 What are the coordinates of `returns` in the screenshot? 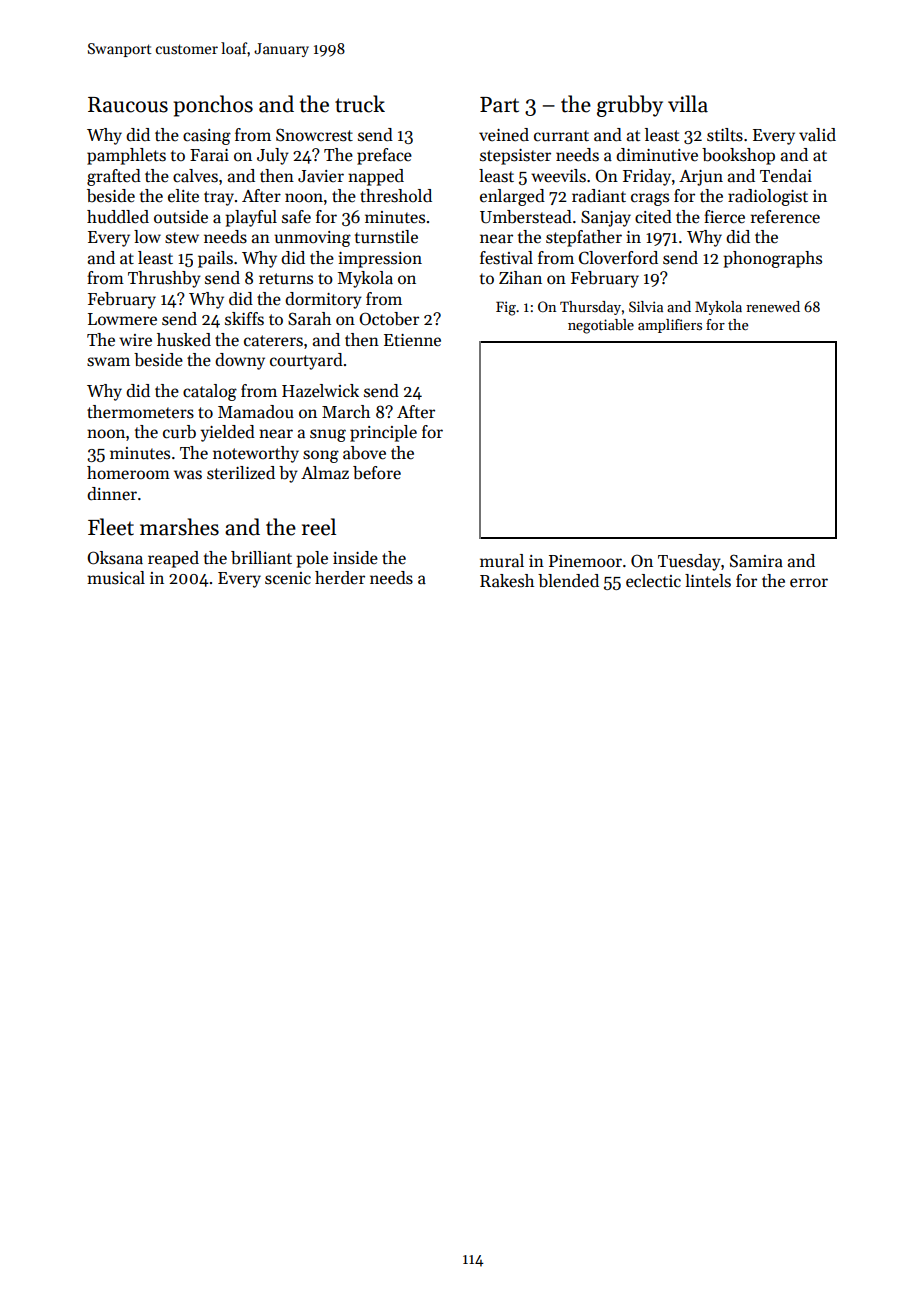 It's located at (286, 279).
